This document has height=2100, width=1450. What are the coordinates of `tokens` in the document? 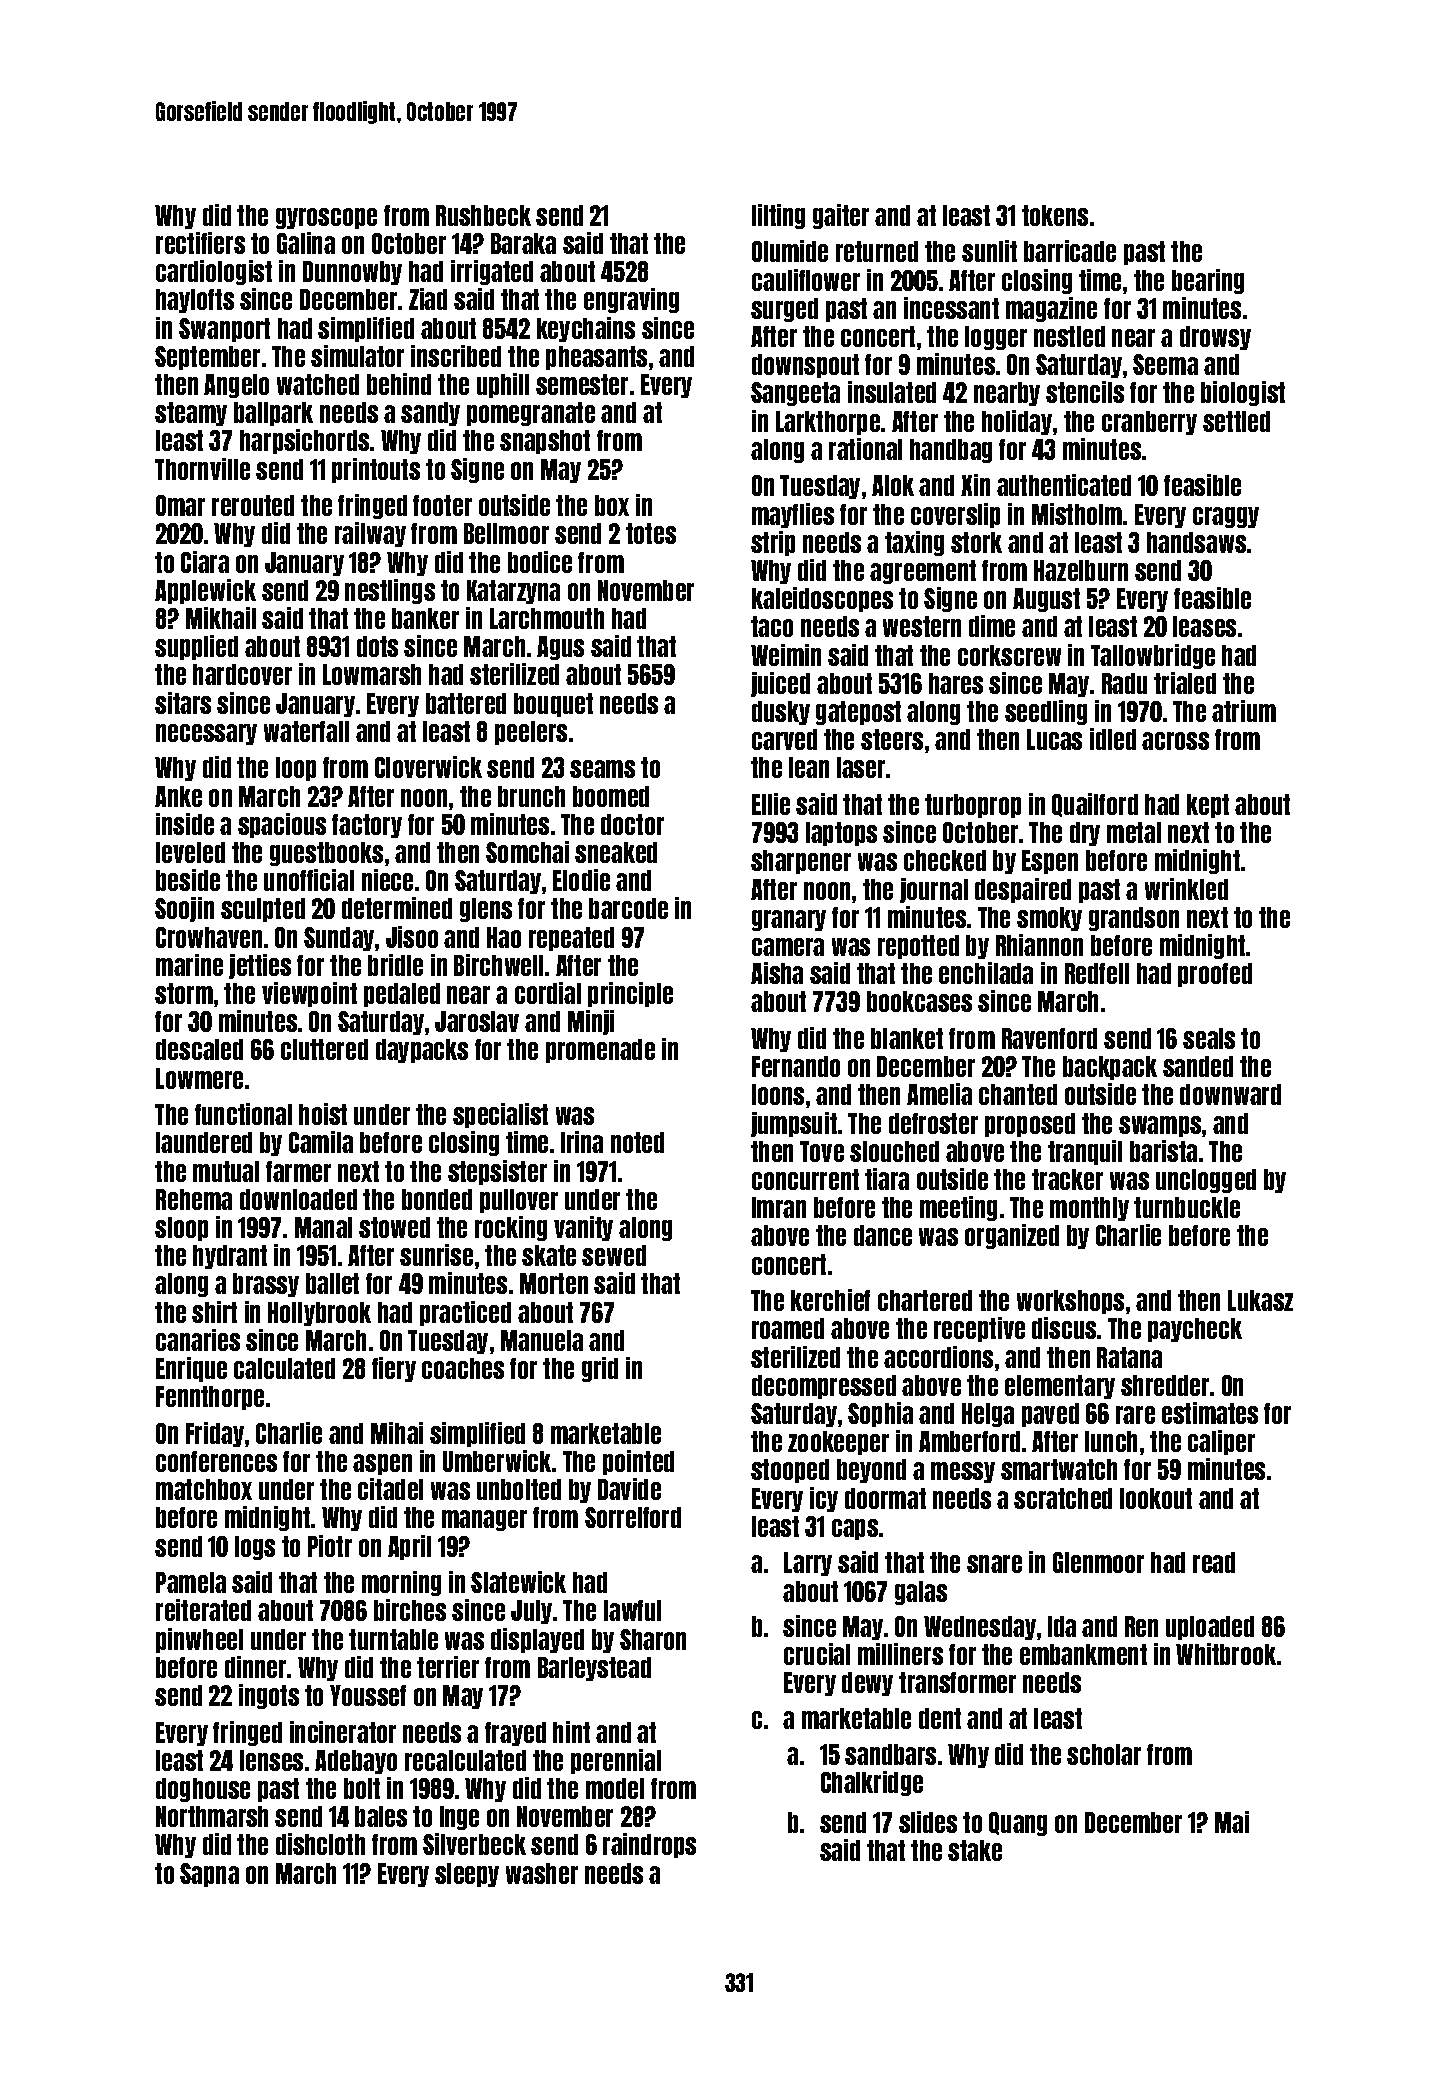 It's located at (1055, 215).
